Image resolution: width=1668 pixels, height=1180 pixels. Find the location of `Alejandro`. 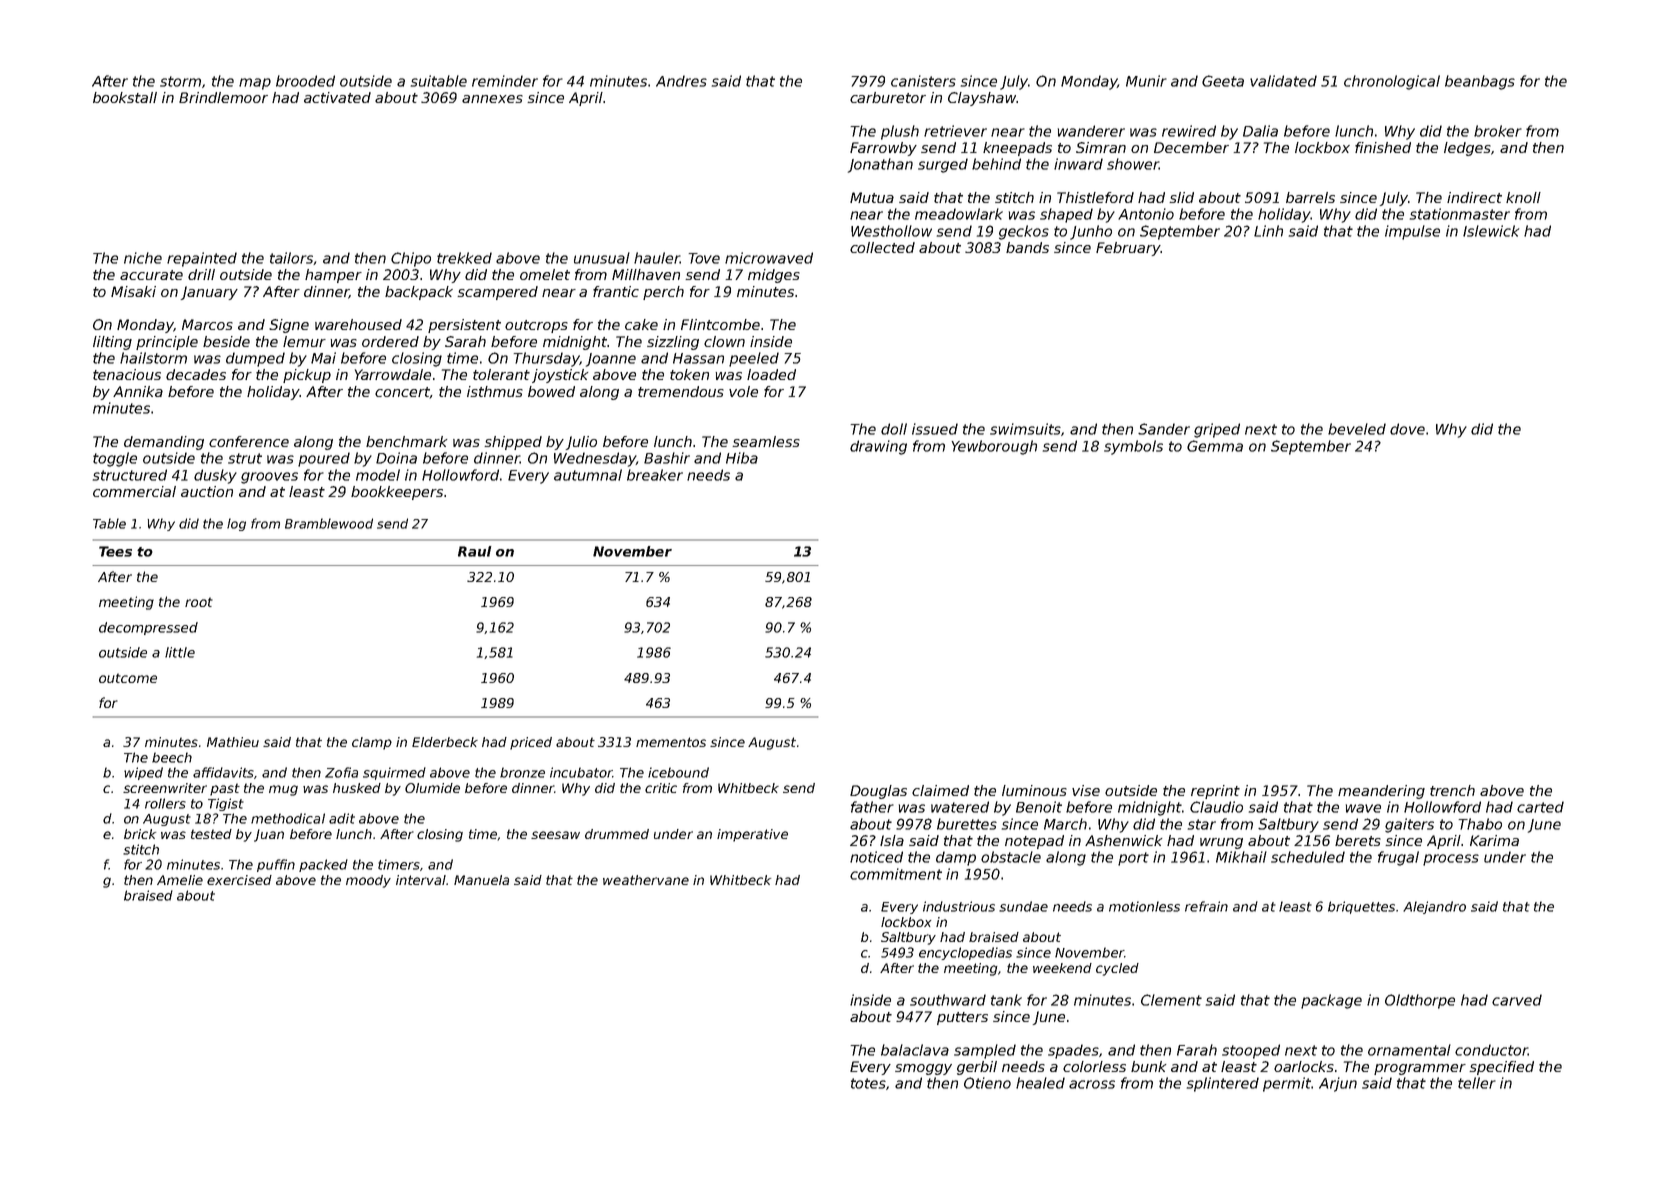

Alejandro is located at coordinates (1434, 907).
